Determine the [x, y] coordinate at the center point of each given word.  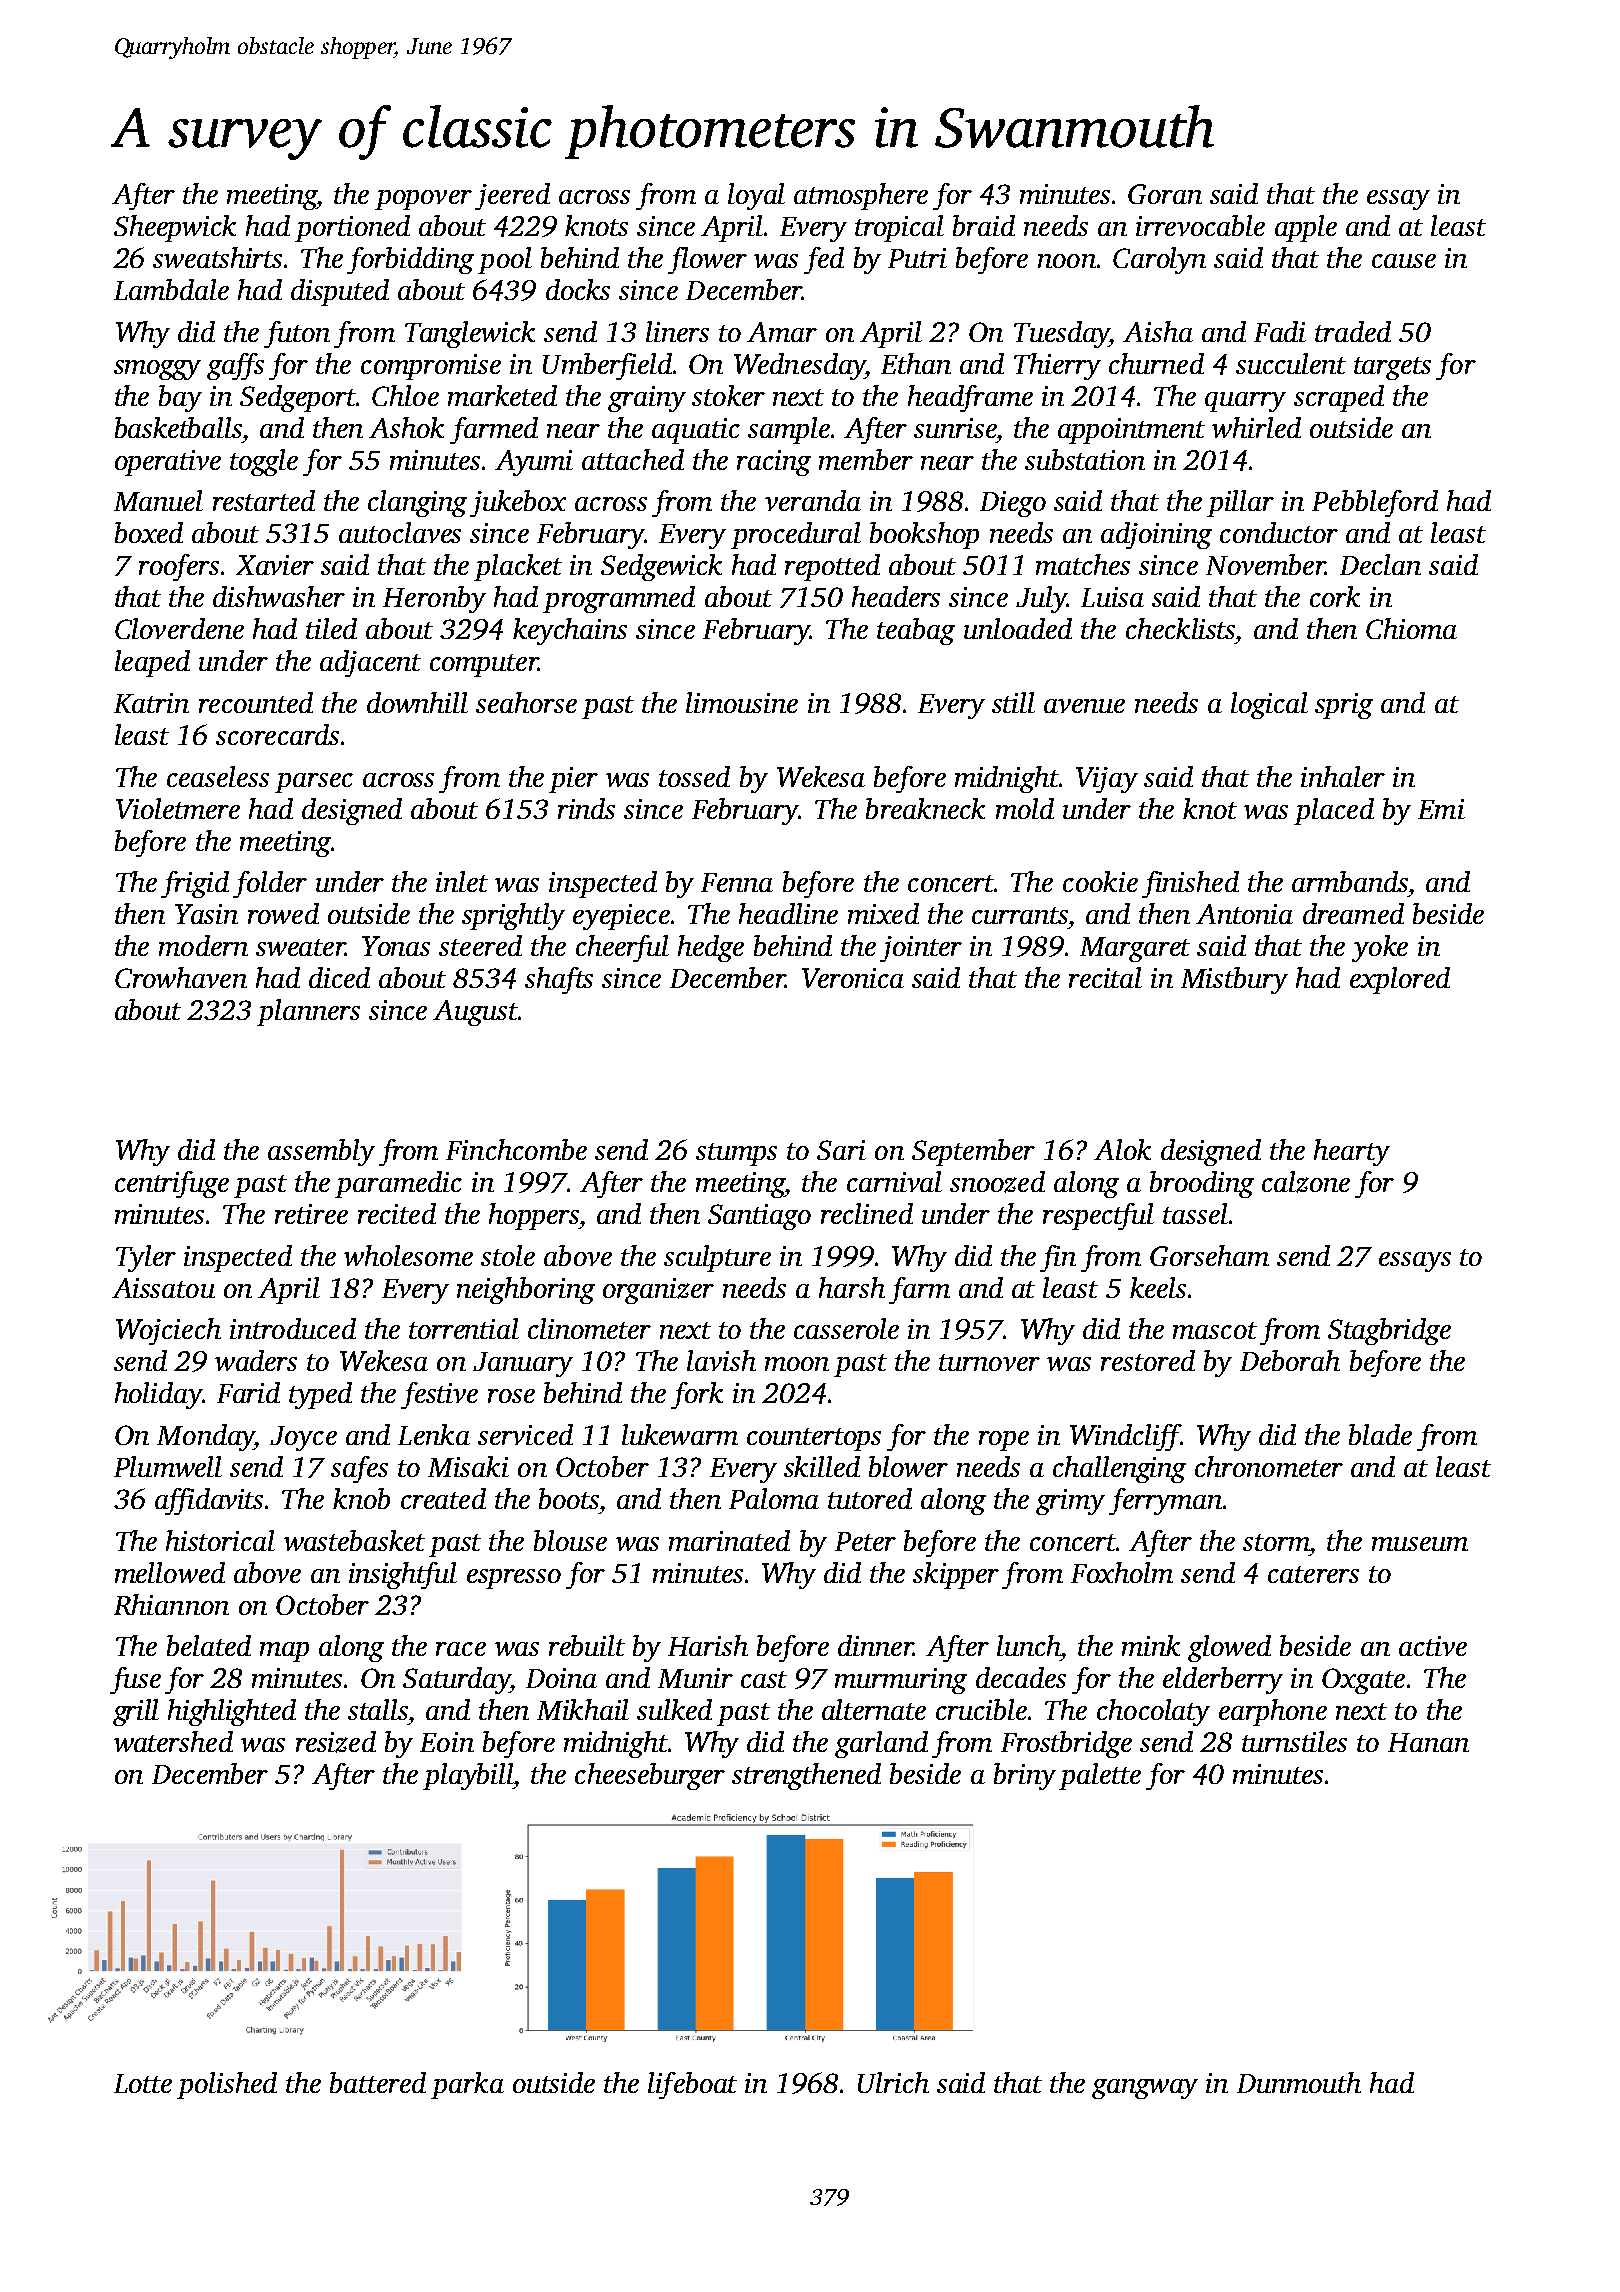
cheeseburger [650, 1776]
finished [1190, 884]
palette [1100, 1776]
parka [467, 2085]
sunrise [955, 428]
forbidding [410, 260]
